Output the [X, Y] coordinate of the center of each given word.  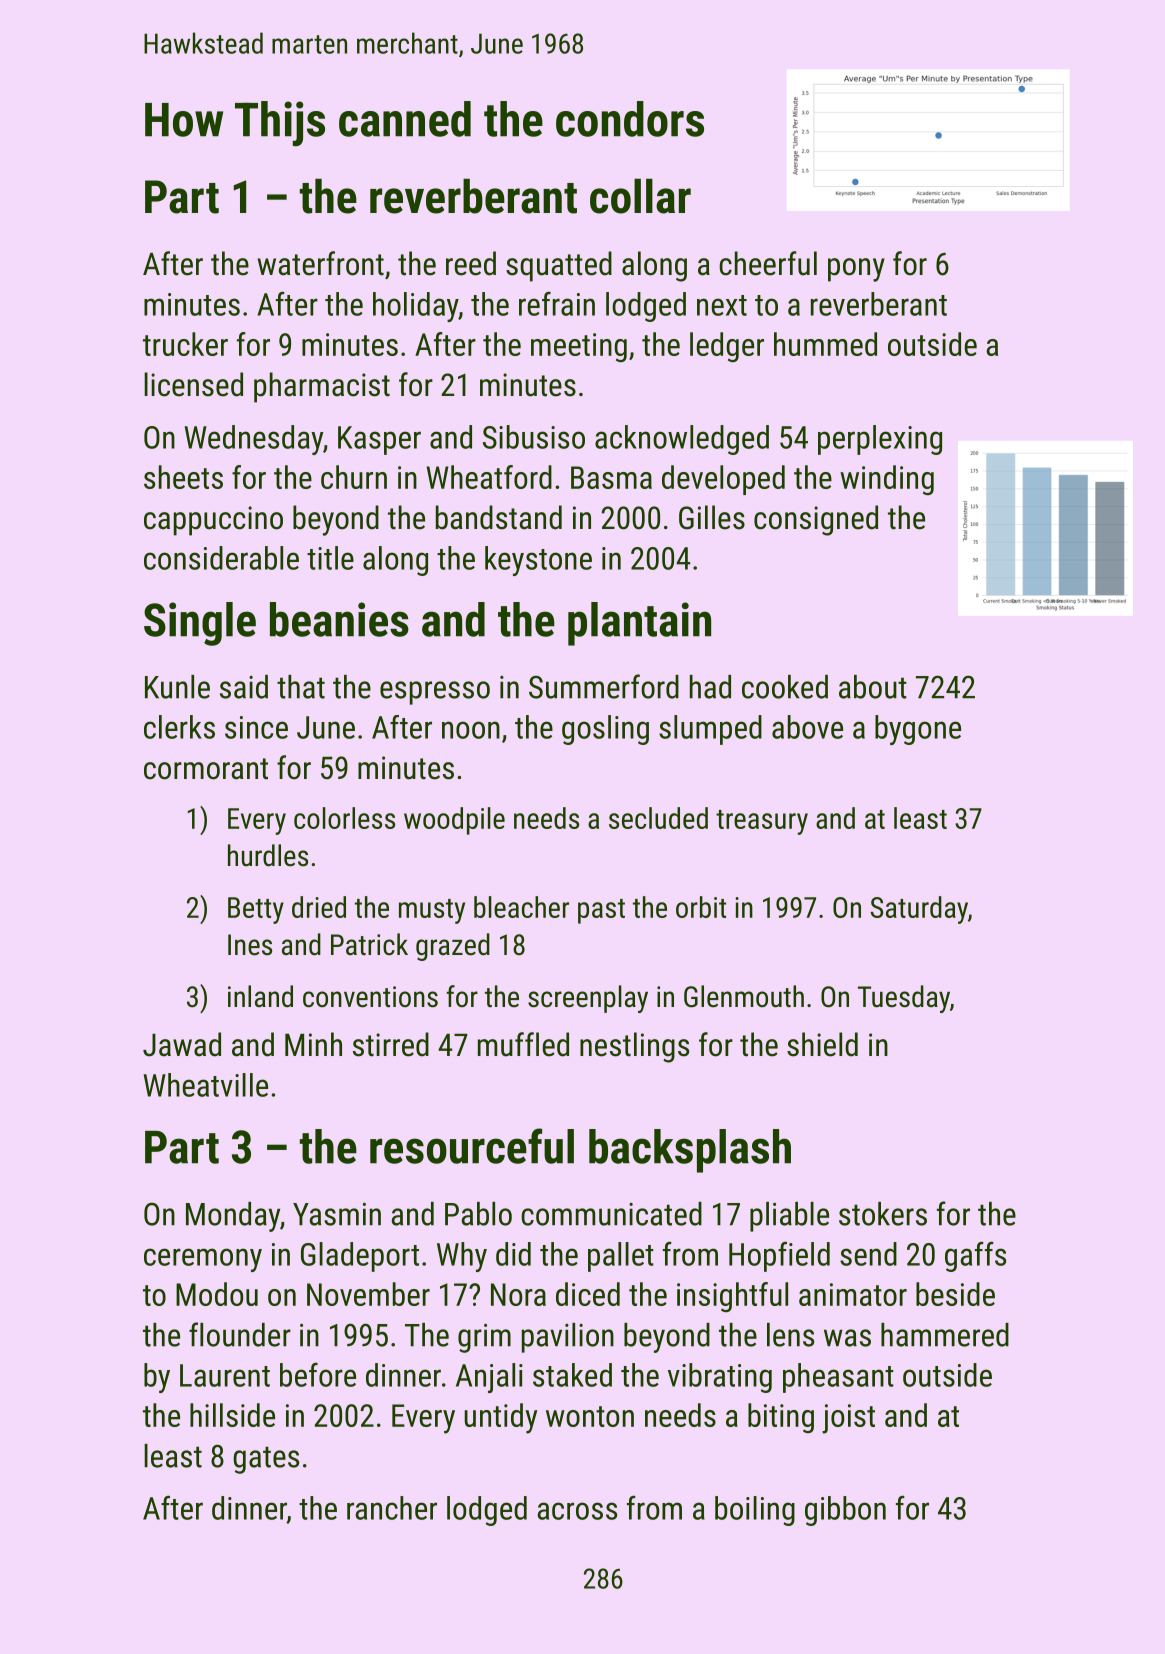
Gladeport [360, 1257]
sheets [183, 477]
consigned [816, 520]
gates [266, 1460]
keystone [538, 561]
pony [856, 270]
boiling [755, 1511]
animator [853, 1294]
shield [822, 1044]
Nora [518, 1294]
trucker [185, 344]
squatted [559, 266]
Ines [250, 945]
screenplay [588, 999]
